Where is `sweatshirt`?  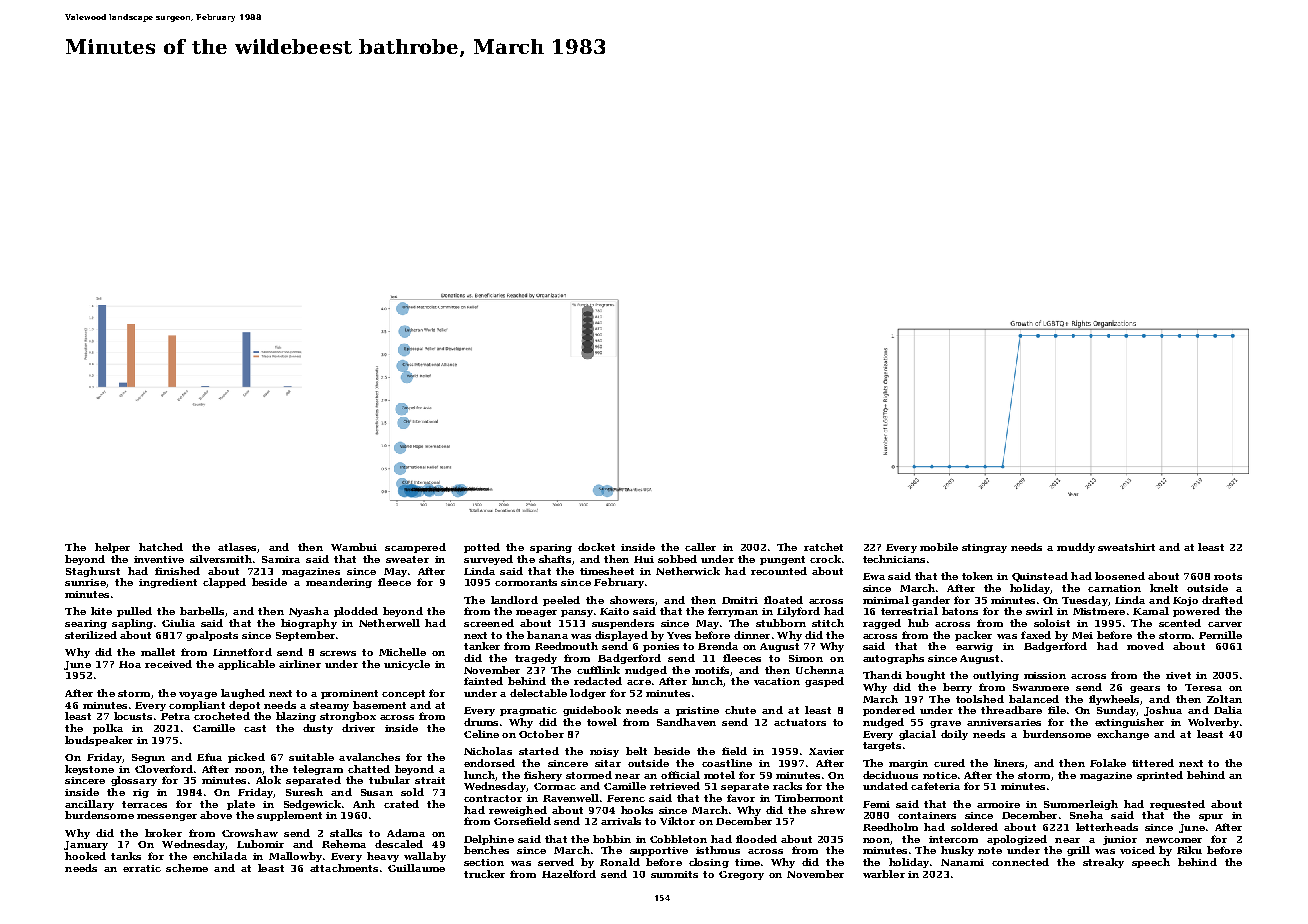 sweatshirt is located at coordinates (1126, 547).
